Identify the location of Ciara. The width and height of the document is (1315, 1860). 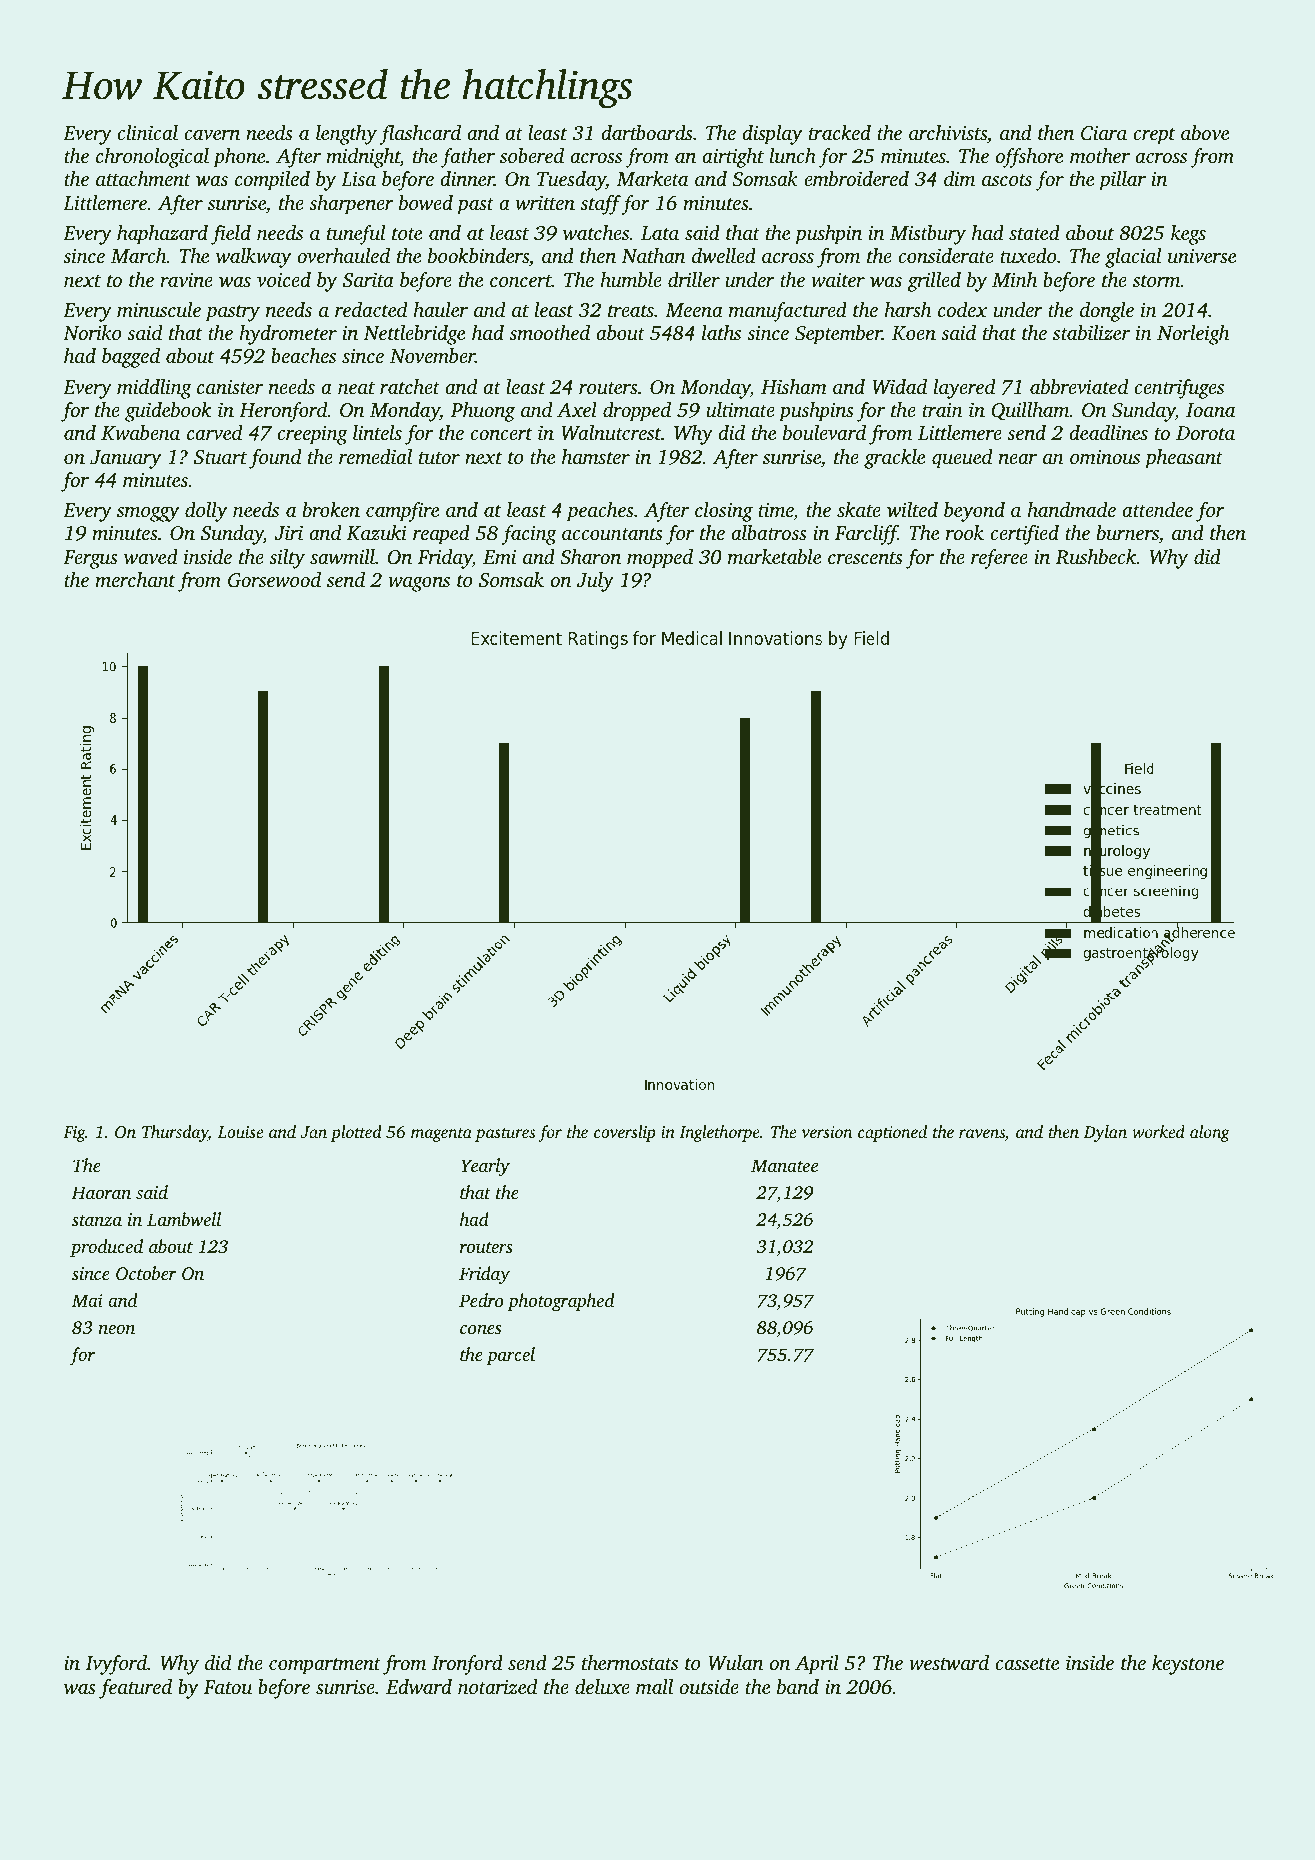
(1104, 133).
